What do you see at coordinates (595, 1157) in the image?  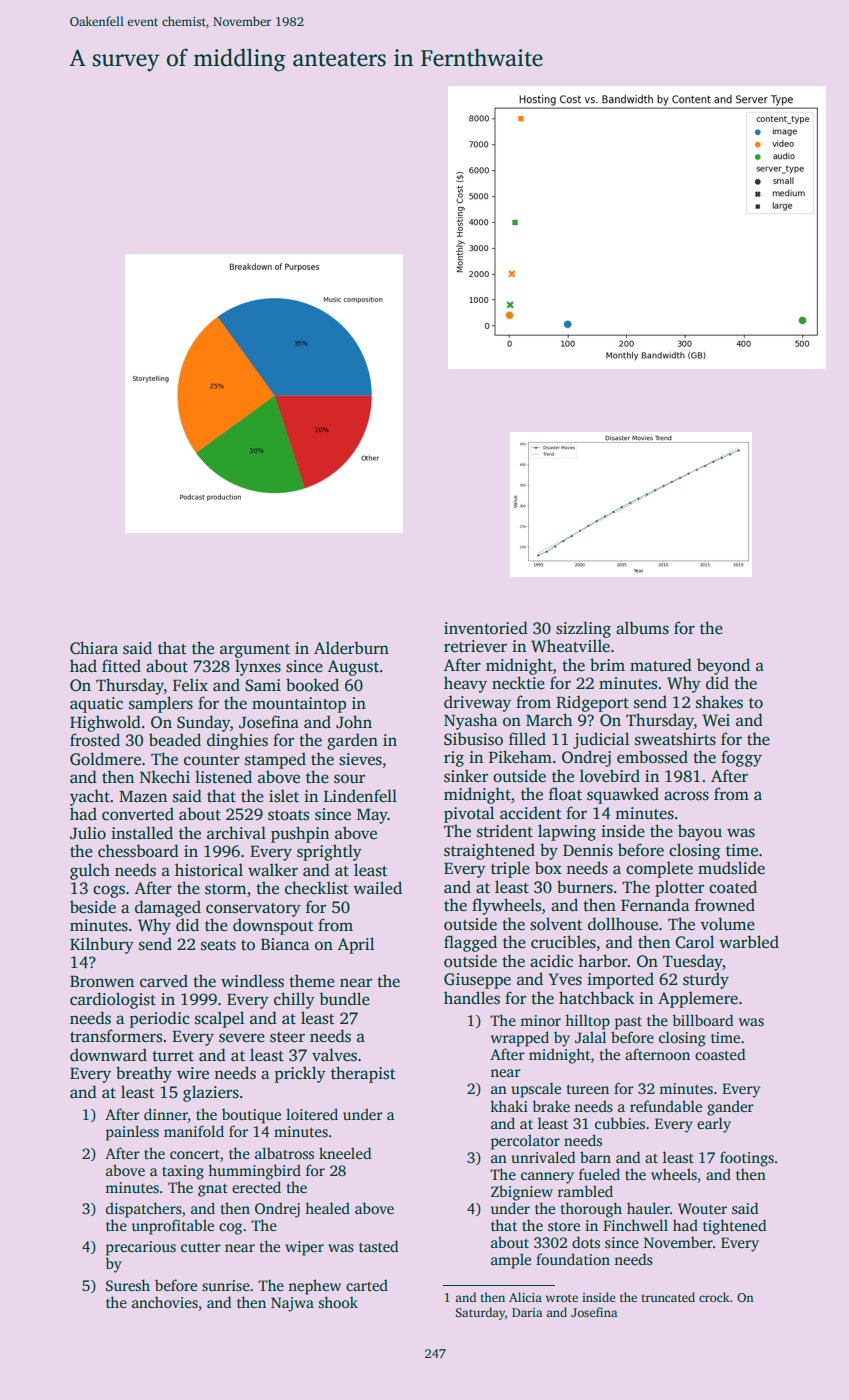 I see `barn` at bounding box center [595, 1157].
